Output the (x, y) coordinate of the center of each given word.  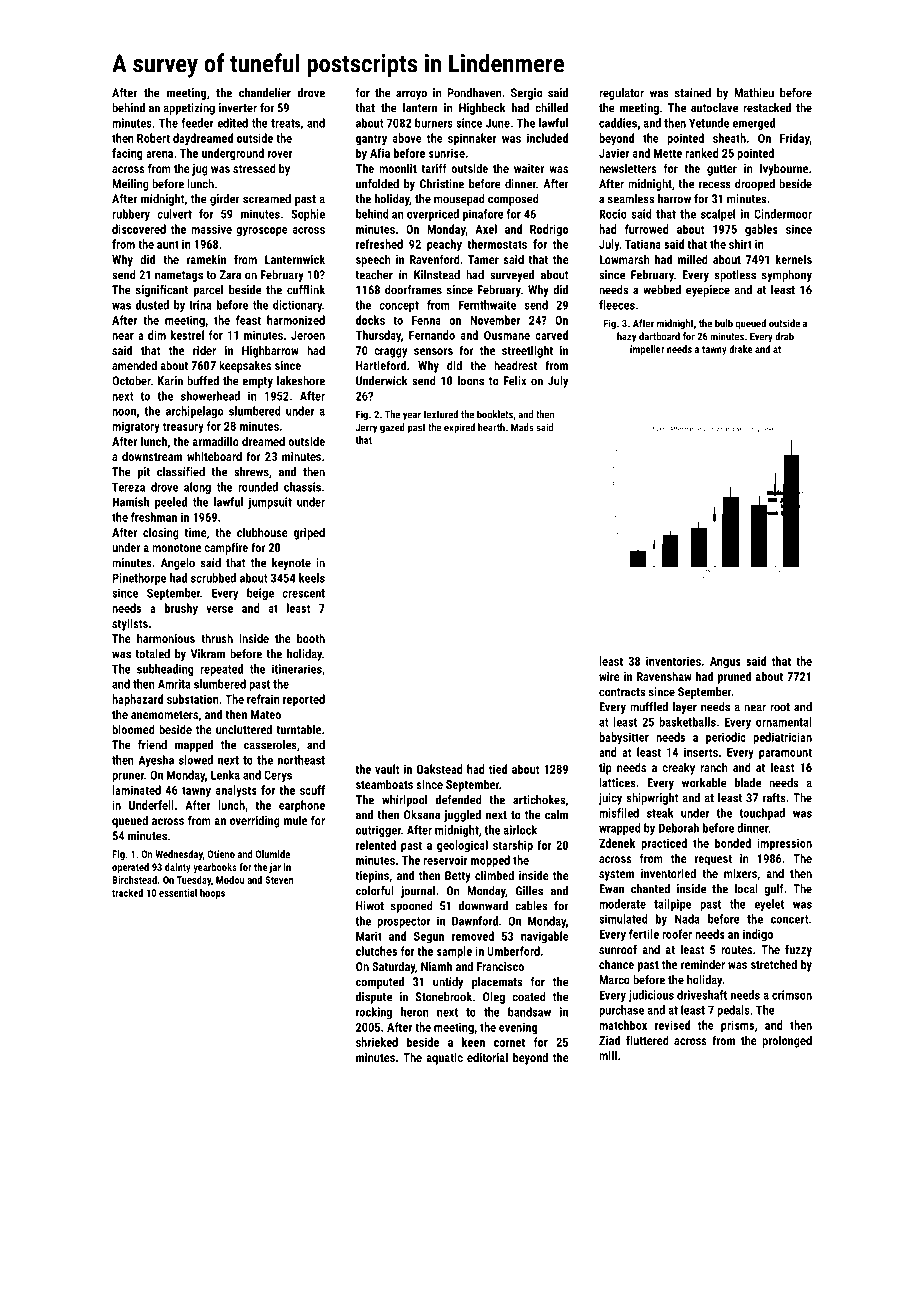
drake (741, 349)
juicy (610, 799)
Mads (522, 427)
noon (124, 412)
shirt (740, 244)
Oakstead (440, 769)
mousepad (459, 200)
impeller (647, 350)
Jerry (366, 428)
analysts (236, 791)
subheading (165, 670)
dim (157, 335)
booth (311, 638)
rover (280, 154)
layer (685, 708)
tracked (127, 893)
